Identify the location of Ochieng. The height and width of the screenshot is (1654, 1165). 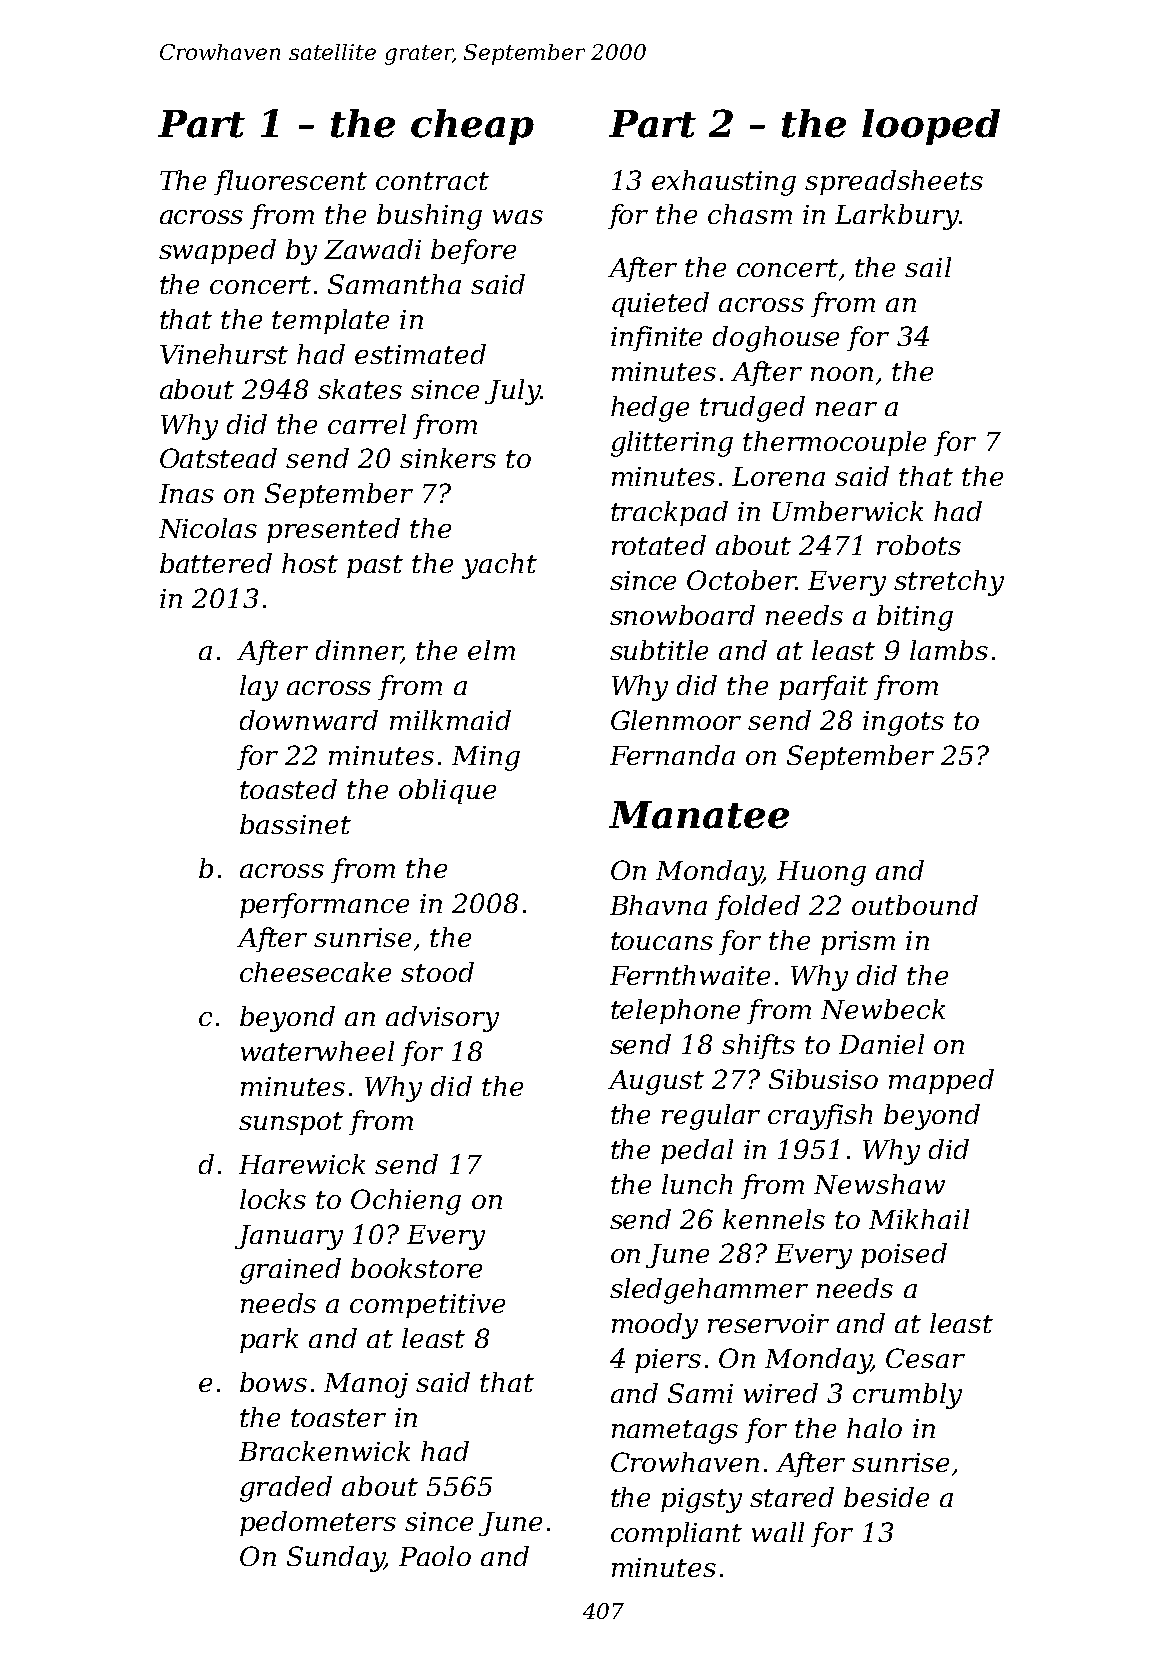
(406, 1202).
